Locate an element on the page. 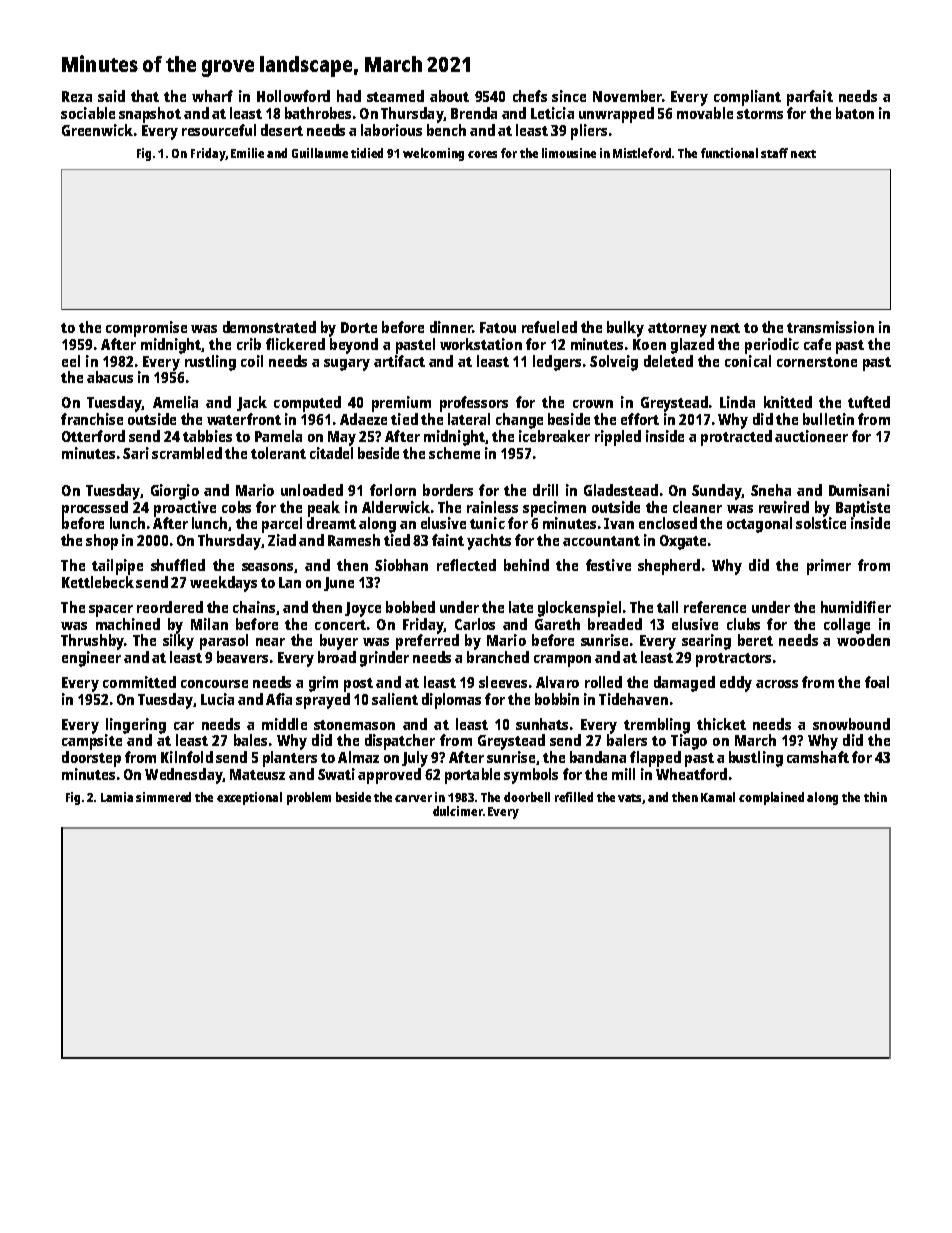 Image resolution: width=952 pixels, height=1233 pixels. Emilie is located at coordinates (247, 153).
